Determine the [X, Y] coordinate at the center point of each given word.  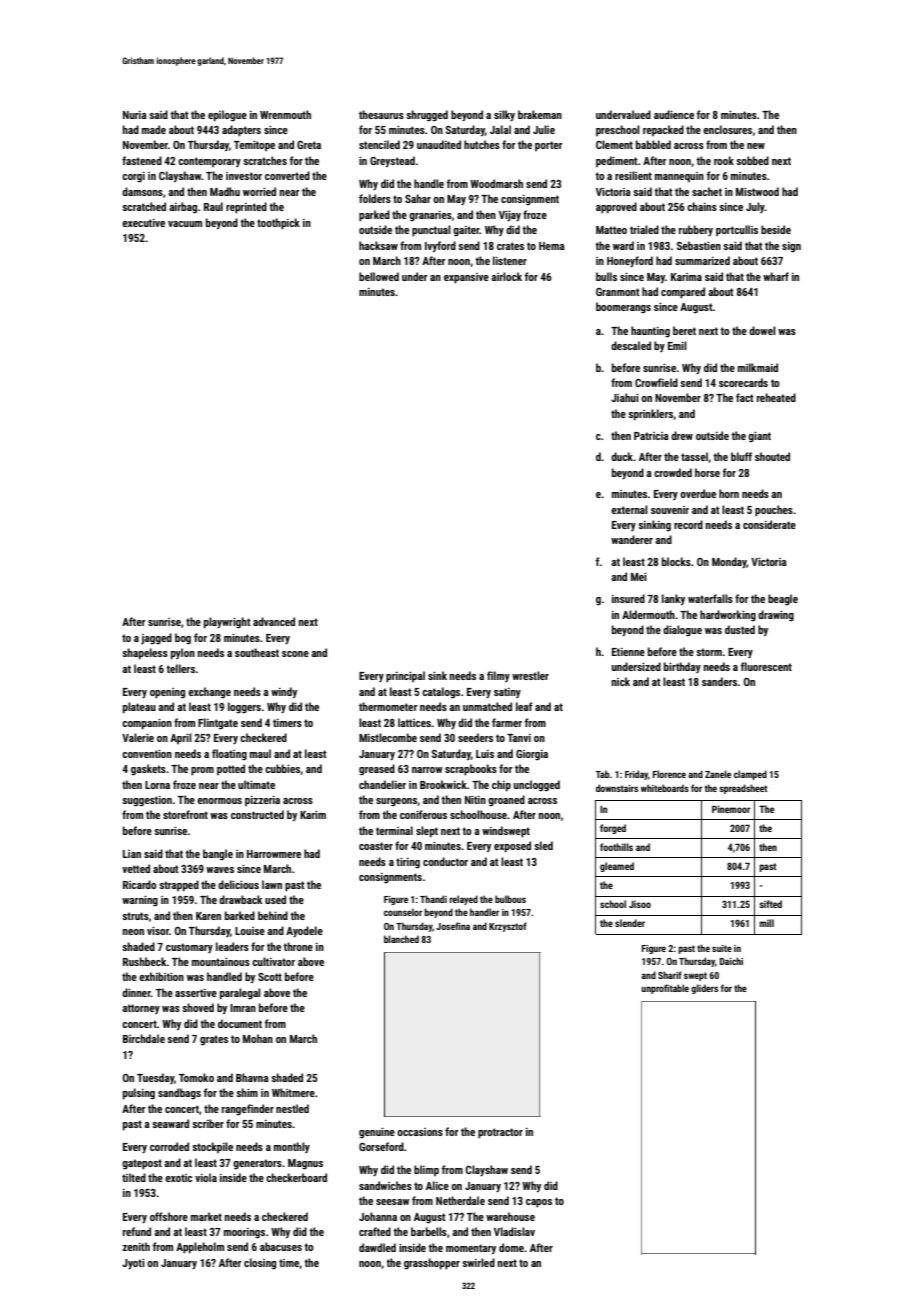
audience [674, 114]
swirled [478, 1262]
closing [260, 1264]
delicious [238, 884]
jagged [156, 639]
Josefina [453, 926]
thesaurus [381, 114]
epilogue [227, 116]
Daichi [731, 961]
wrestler [530, 675]
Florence [669, 774]
